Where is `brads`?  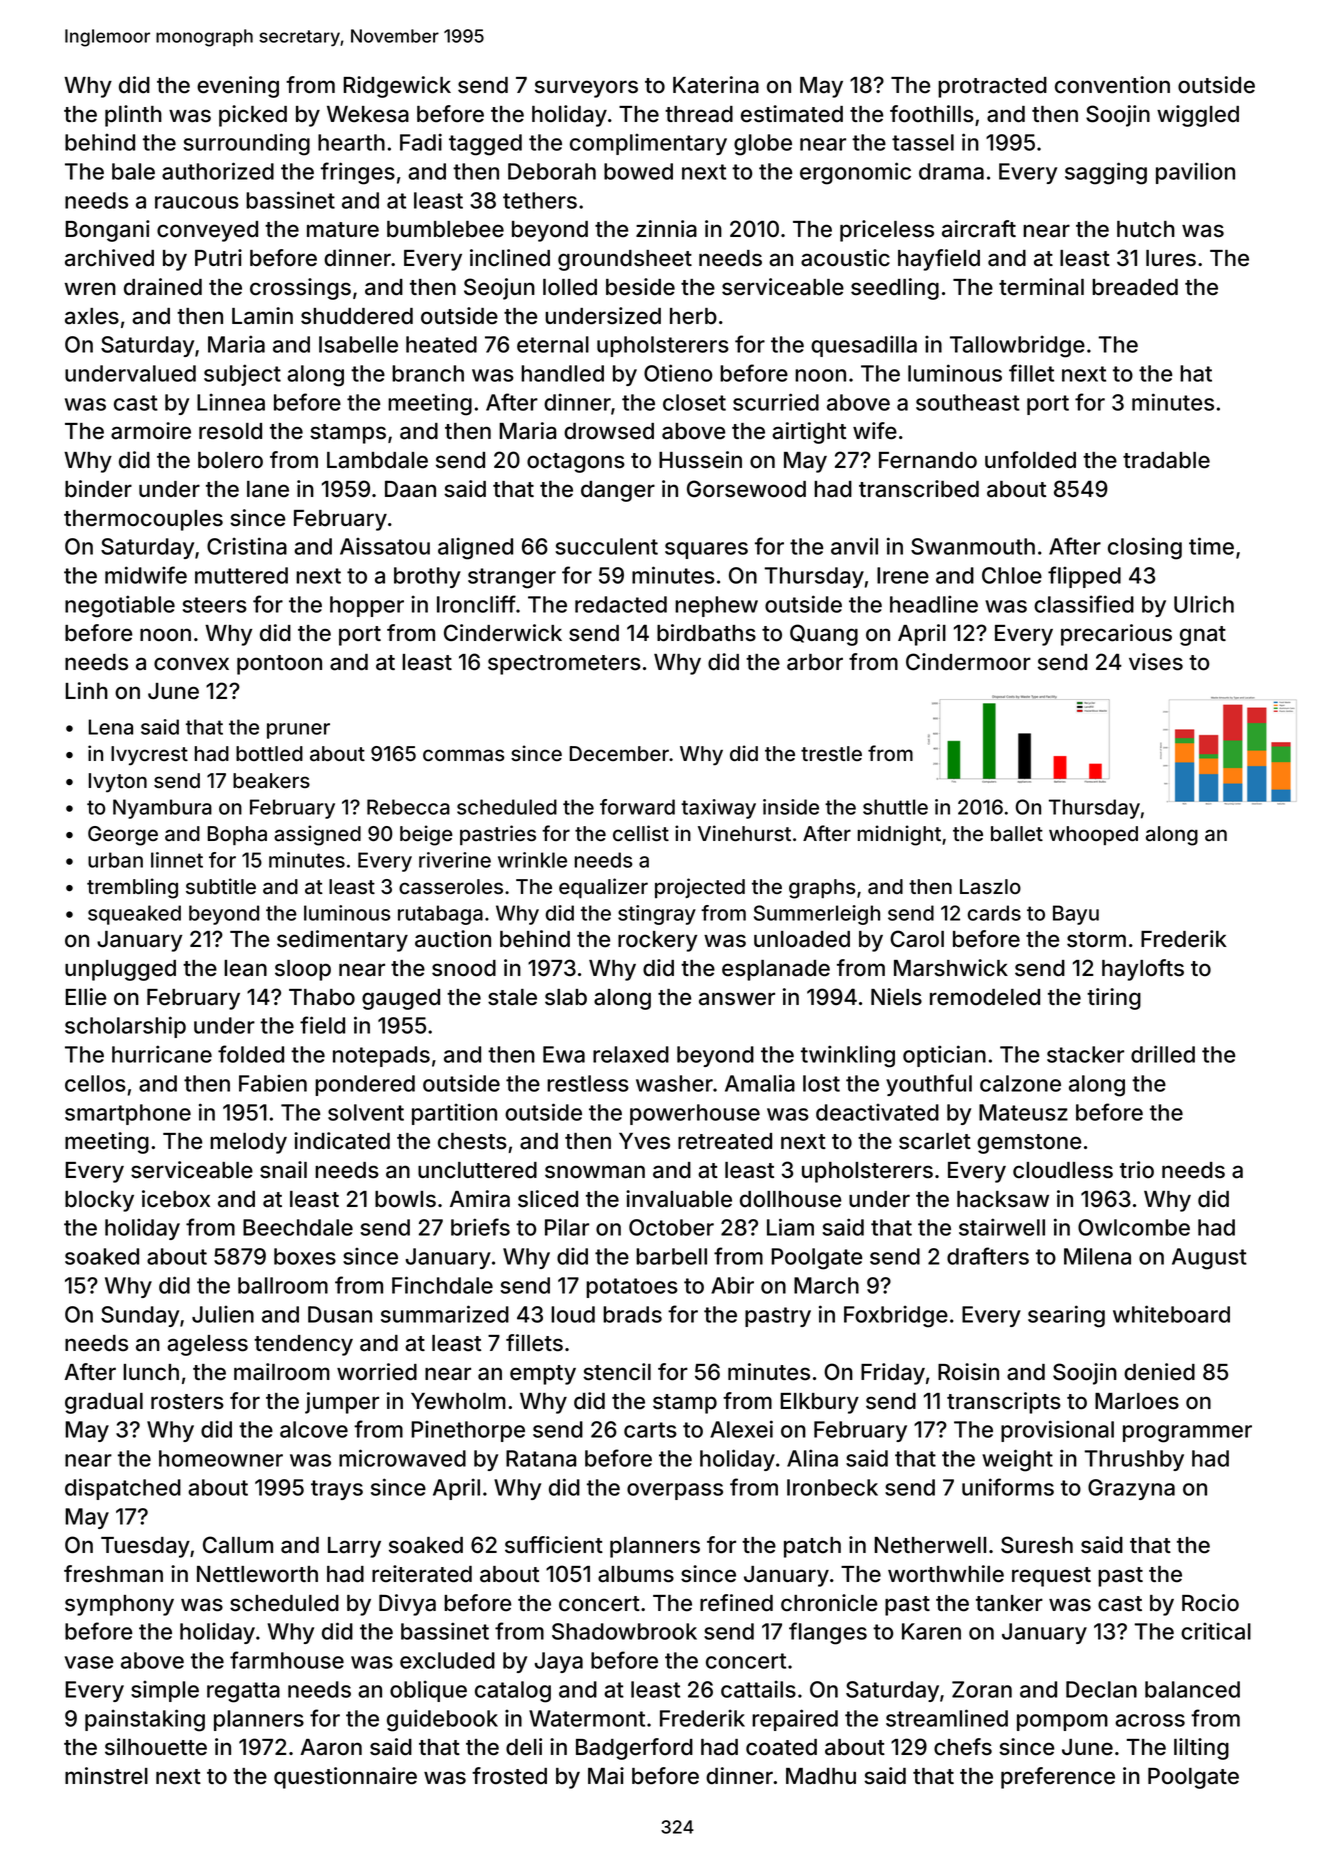
brads is located at coordinates (632, 1314).
